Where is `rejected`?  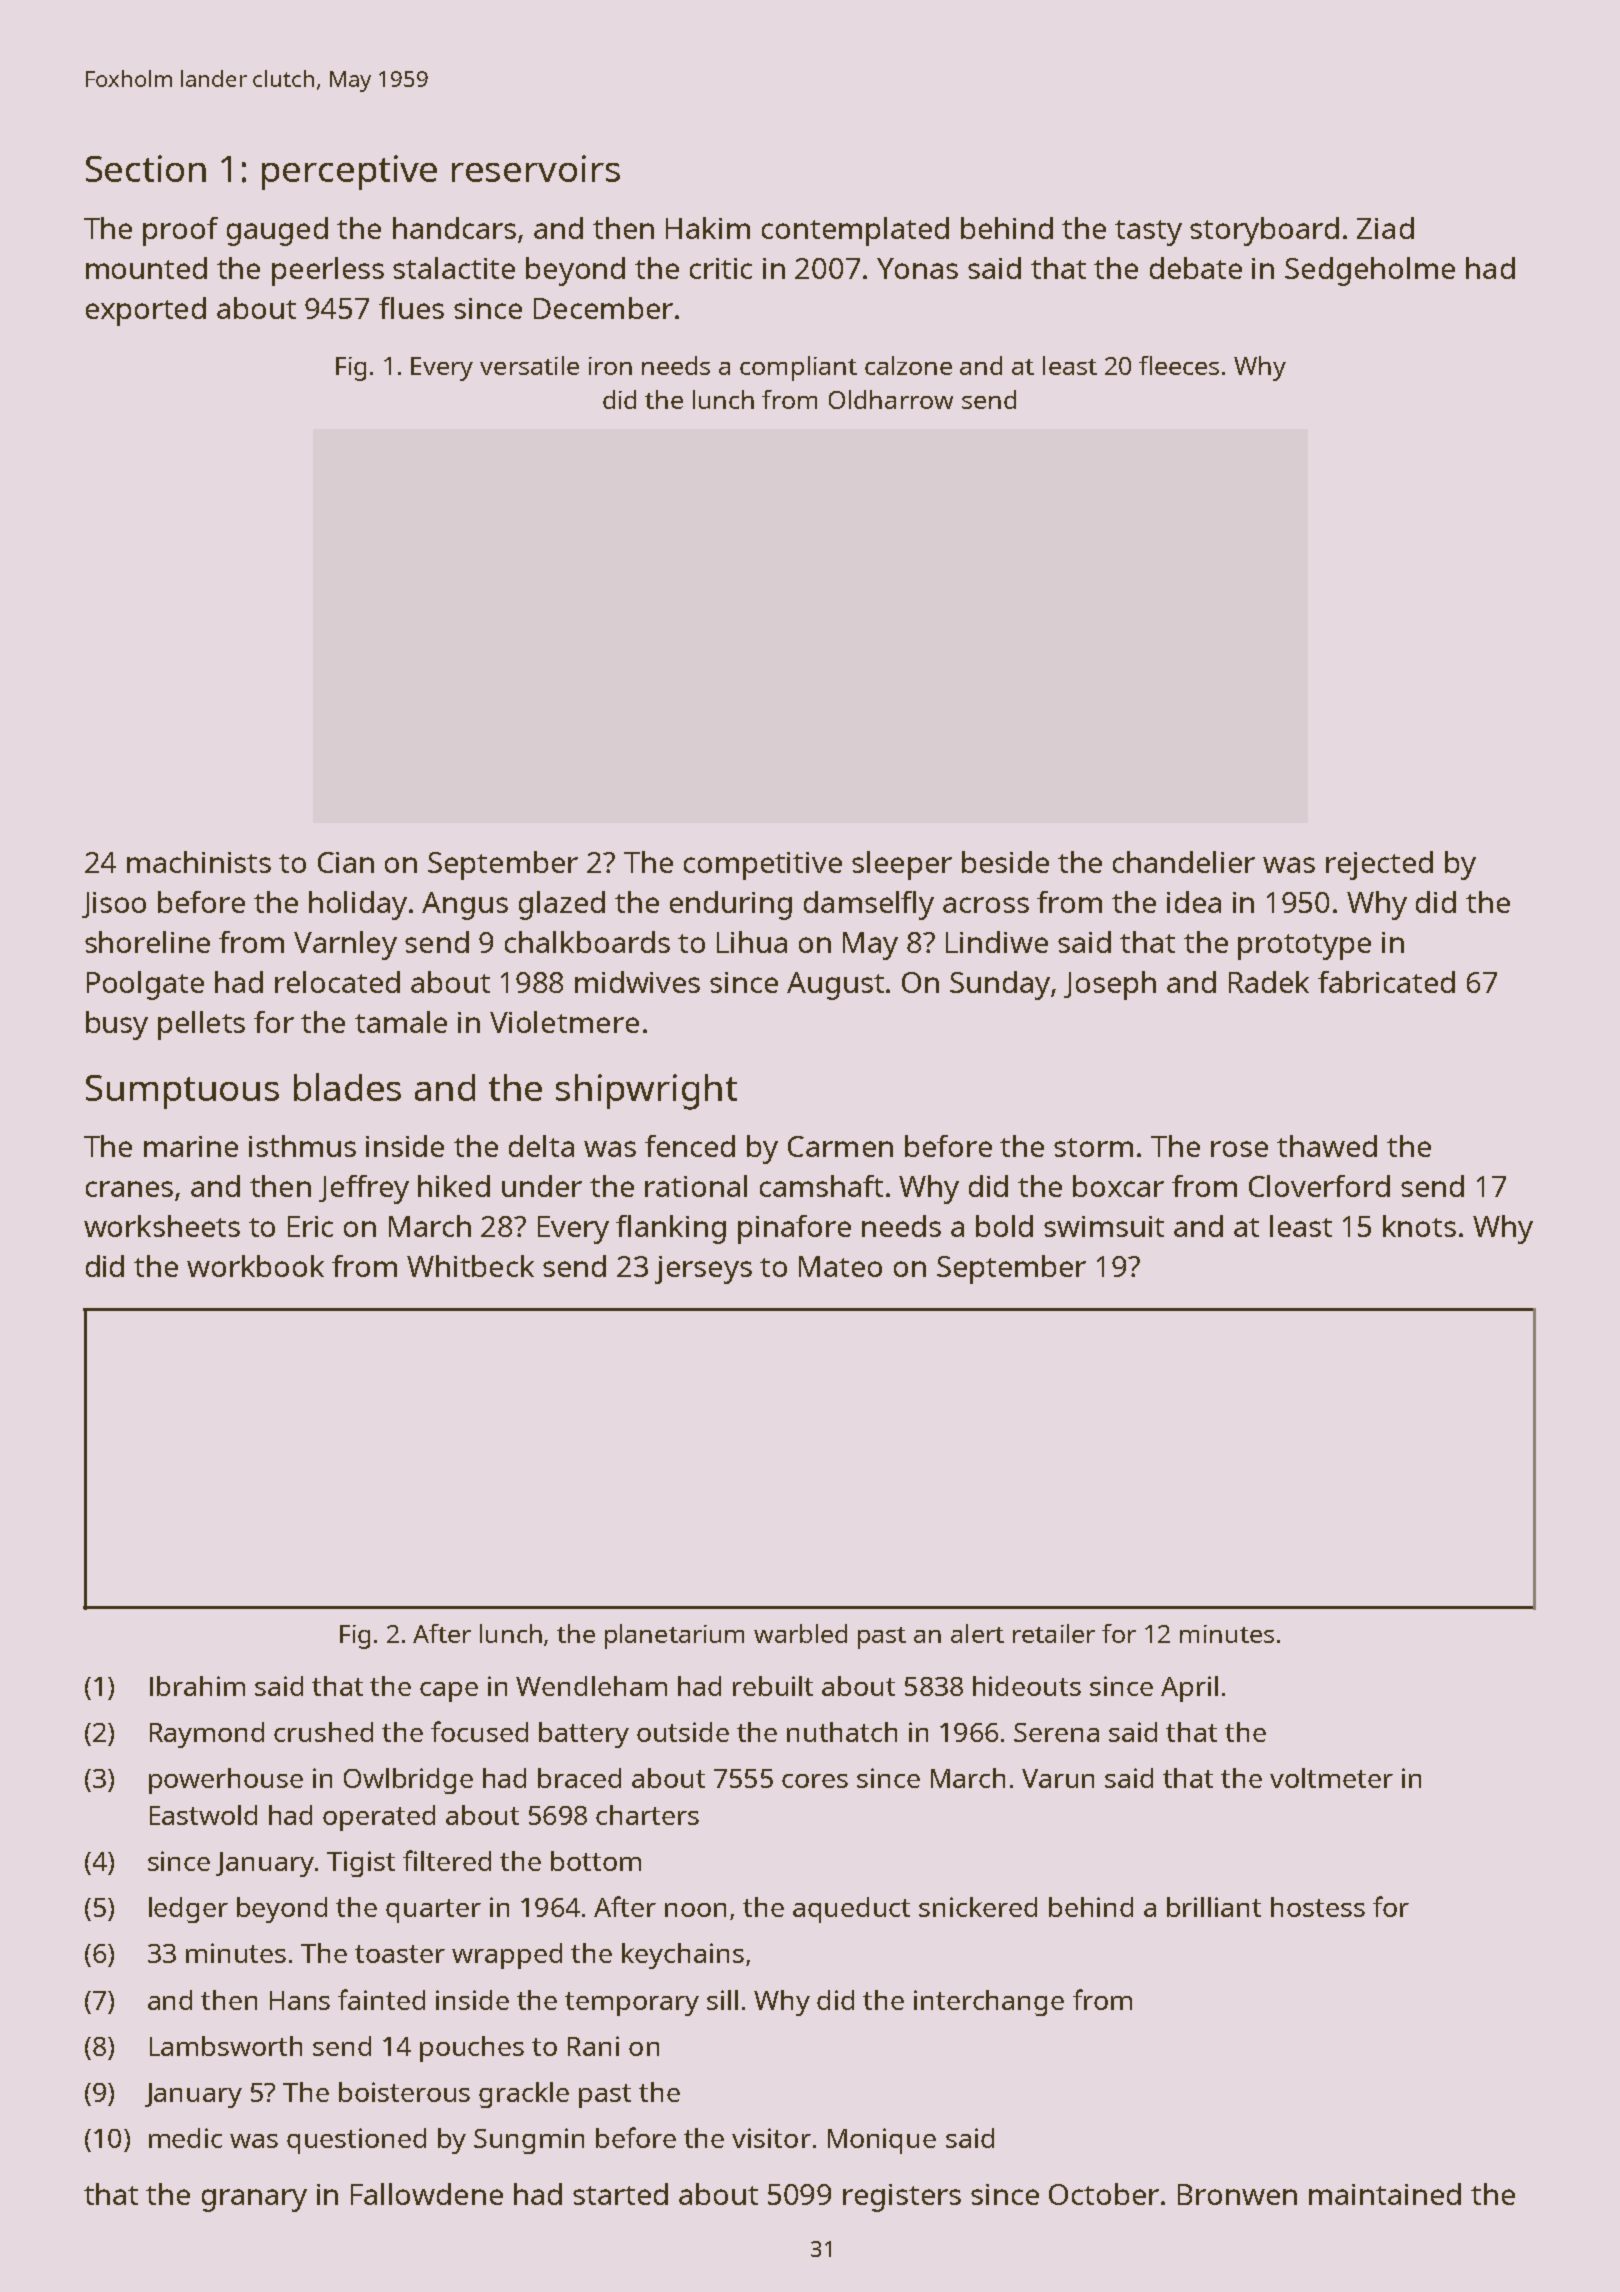 rejected is located at coordinates (1379, 865).
